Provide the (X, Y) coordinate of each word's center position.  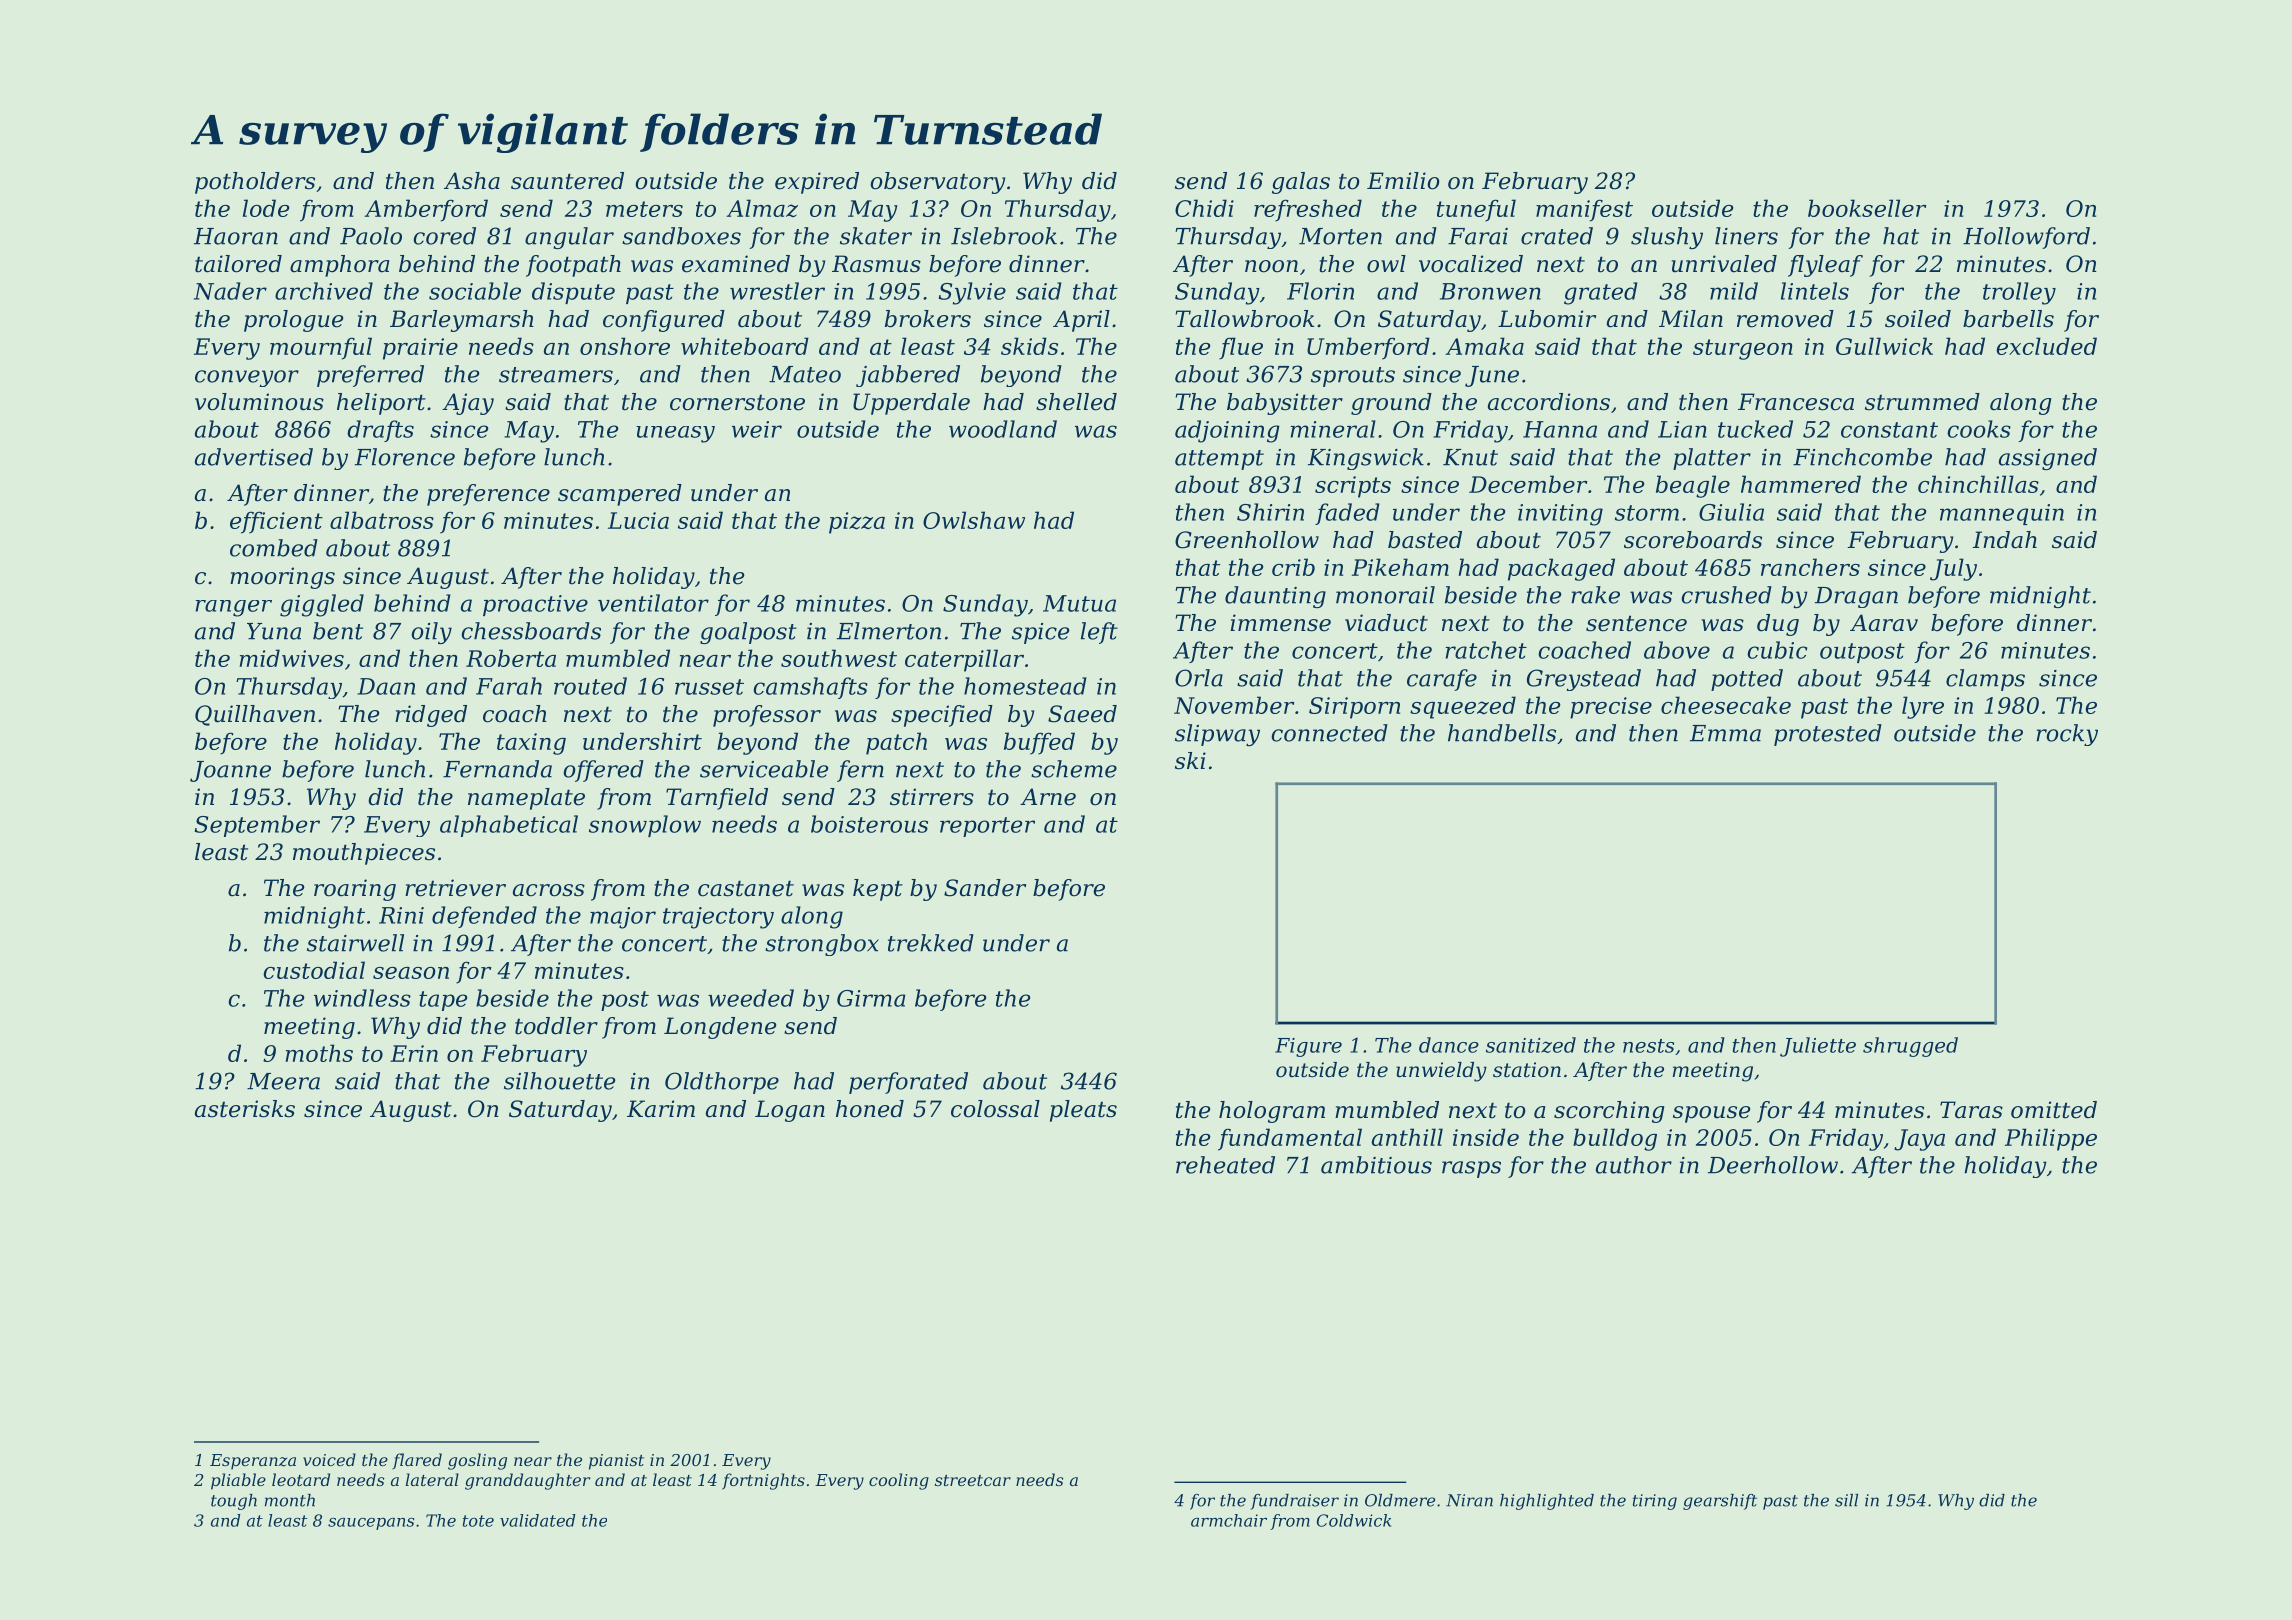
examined (736, 264)
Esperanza (253, 1462)
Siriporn (1354, 708)
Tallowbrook (1245, 319)
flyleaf (1825, 266)
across (549, 890)
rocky (2067, 735)
